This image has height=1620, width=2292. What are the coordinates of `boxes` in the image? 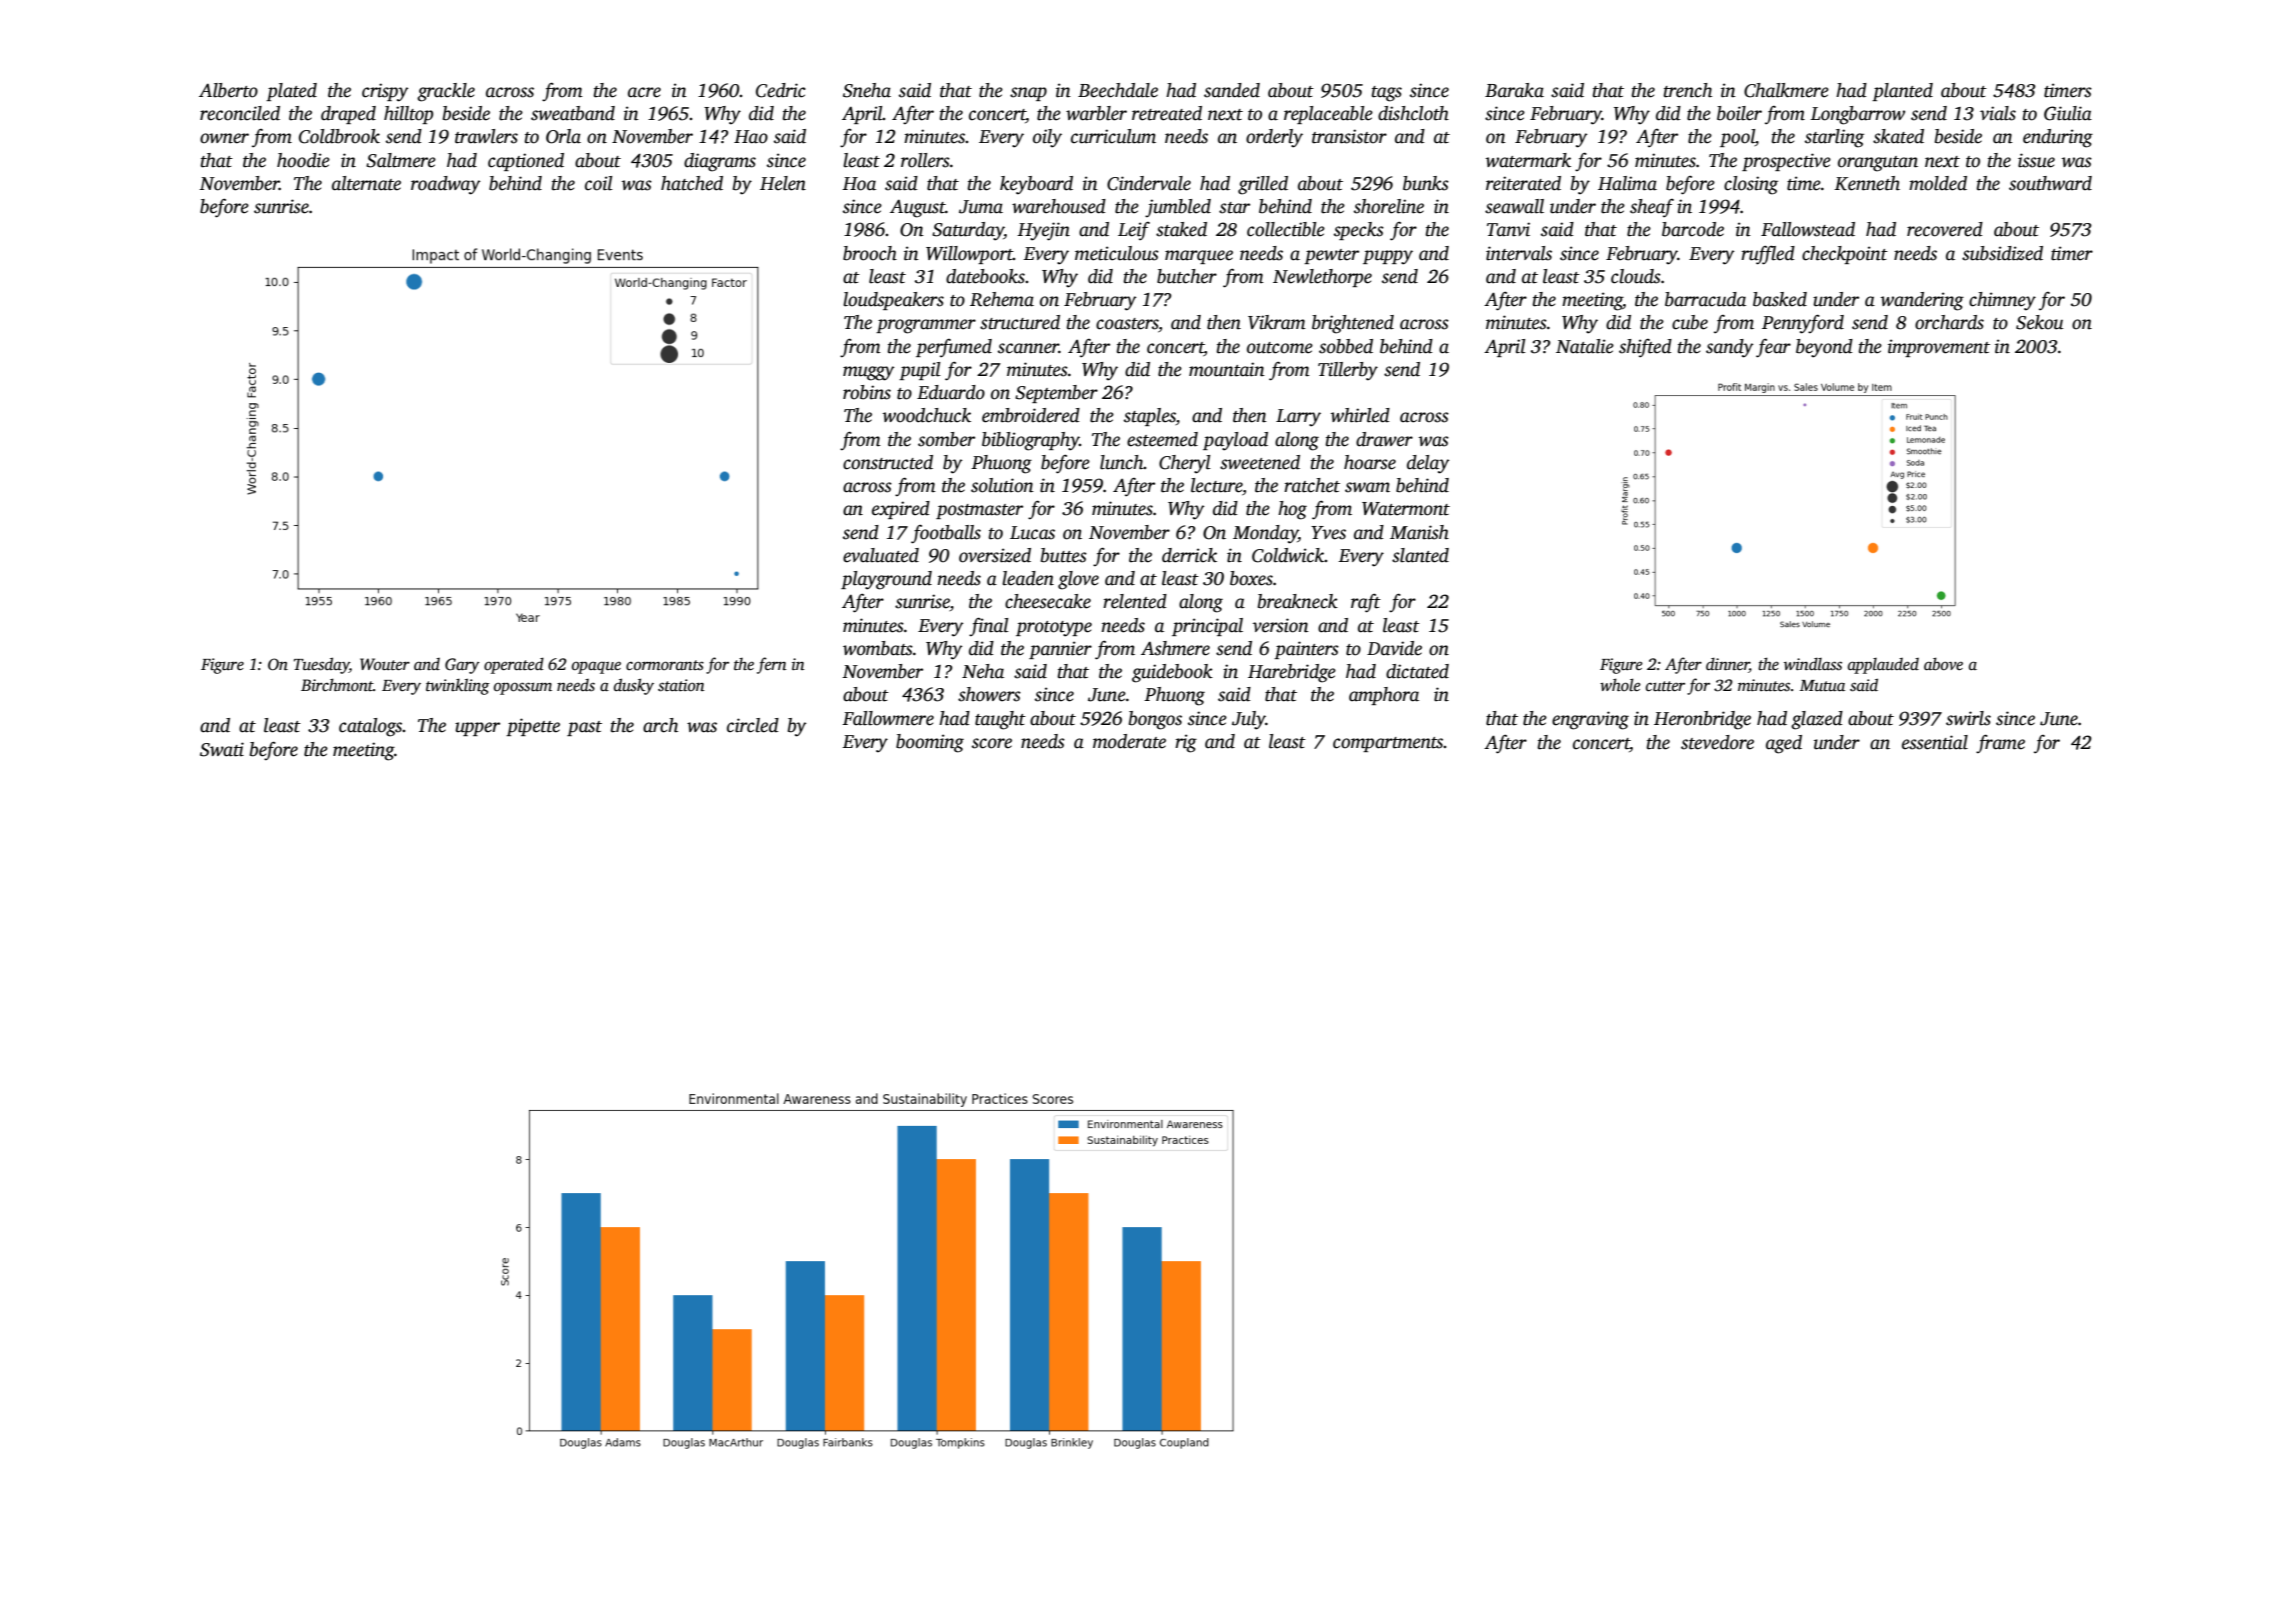 It's located at (1251, 578).
